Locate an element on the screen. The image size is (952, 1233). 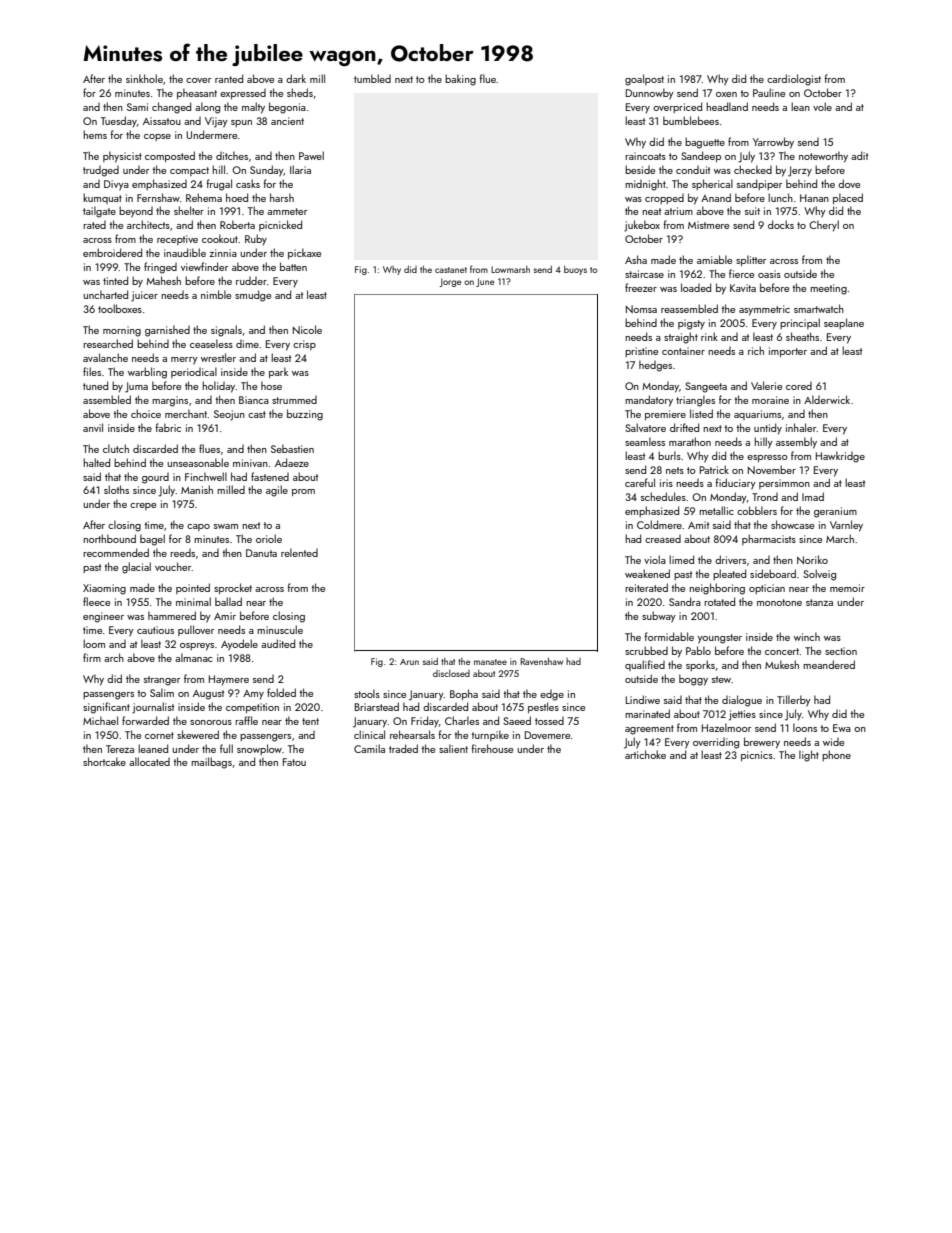
shortcake is located at coordinates (104, 761).
